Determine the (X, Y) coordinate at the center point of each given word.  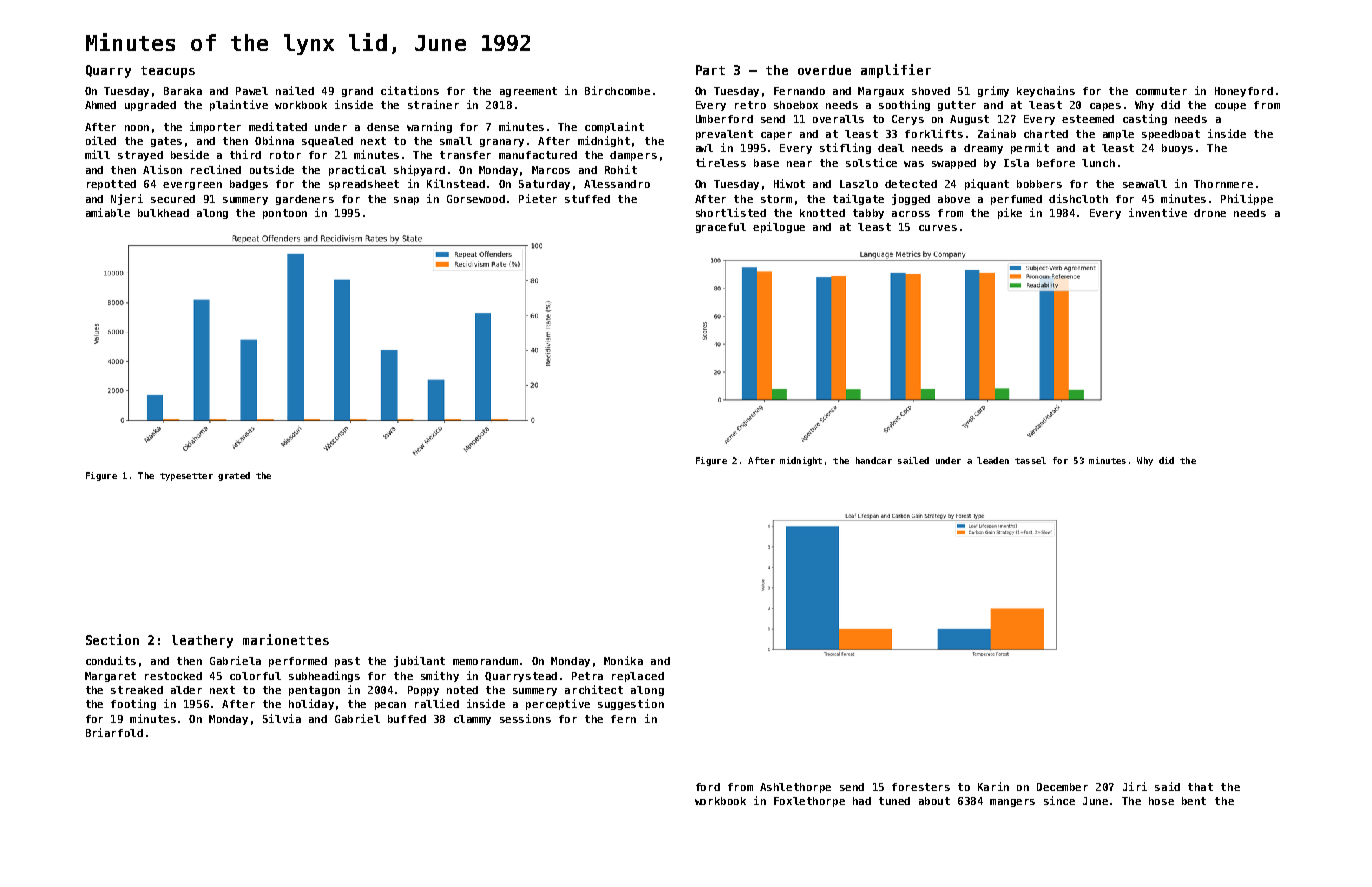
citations (410, 90)
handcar (874, 460)
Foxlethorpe (809, 802)
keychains (1046, 91)
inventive (1158, 212)
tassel (1030, 460)
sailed (913, 460)
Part (710, 70)
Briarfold (114, 732)
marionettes (286, 639)
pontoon (285, 214)
